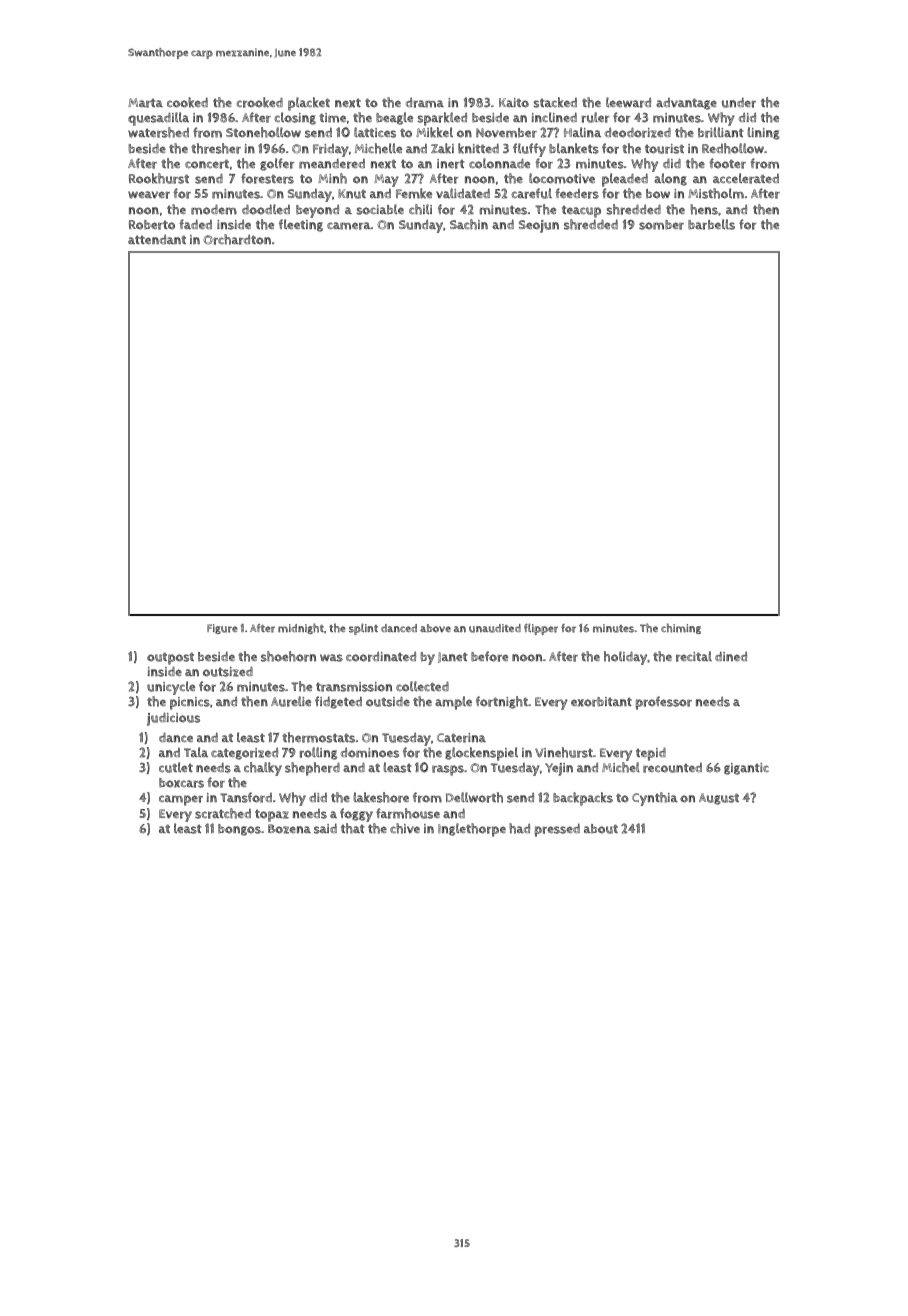 Image resolution: width=908 pixels, height=1316 pixels. I want to click on Kaito, so click(514, 103).
